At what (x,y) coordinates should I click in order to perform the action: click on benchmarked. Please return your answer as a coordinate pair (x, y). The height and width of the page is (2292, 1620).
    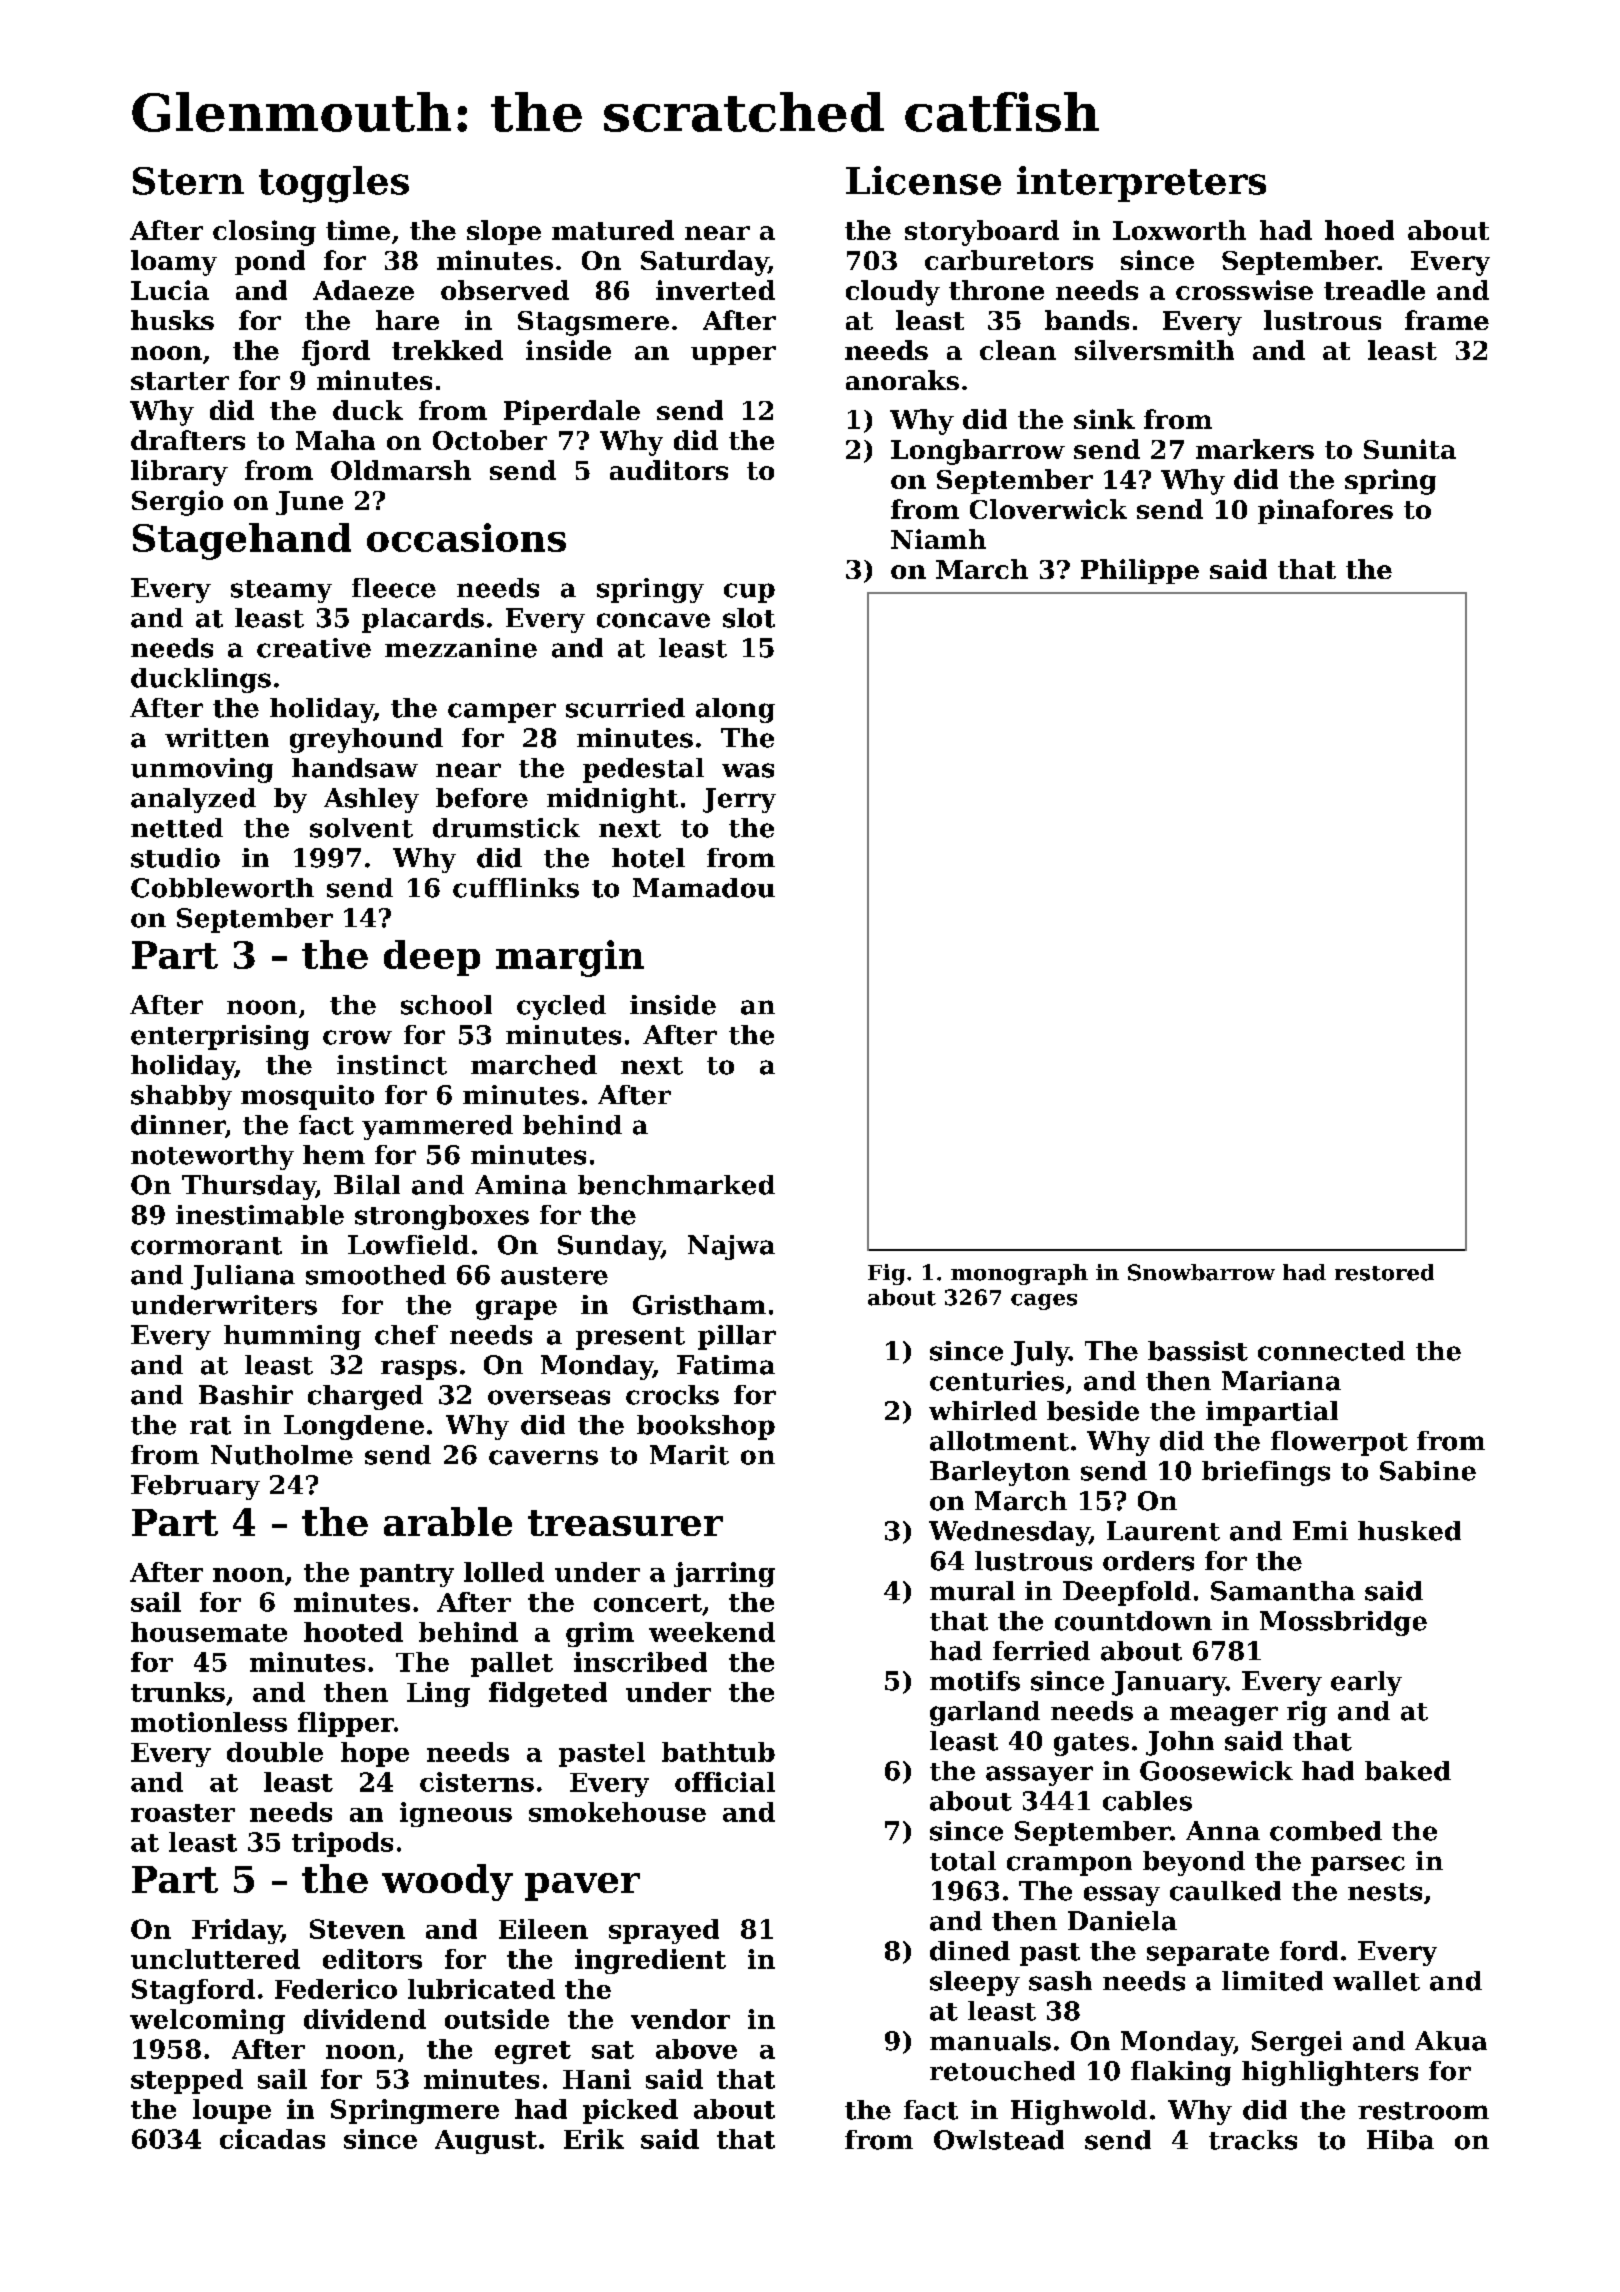
    Looking at the image, I should click on (676, 1185).
